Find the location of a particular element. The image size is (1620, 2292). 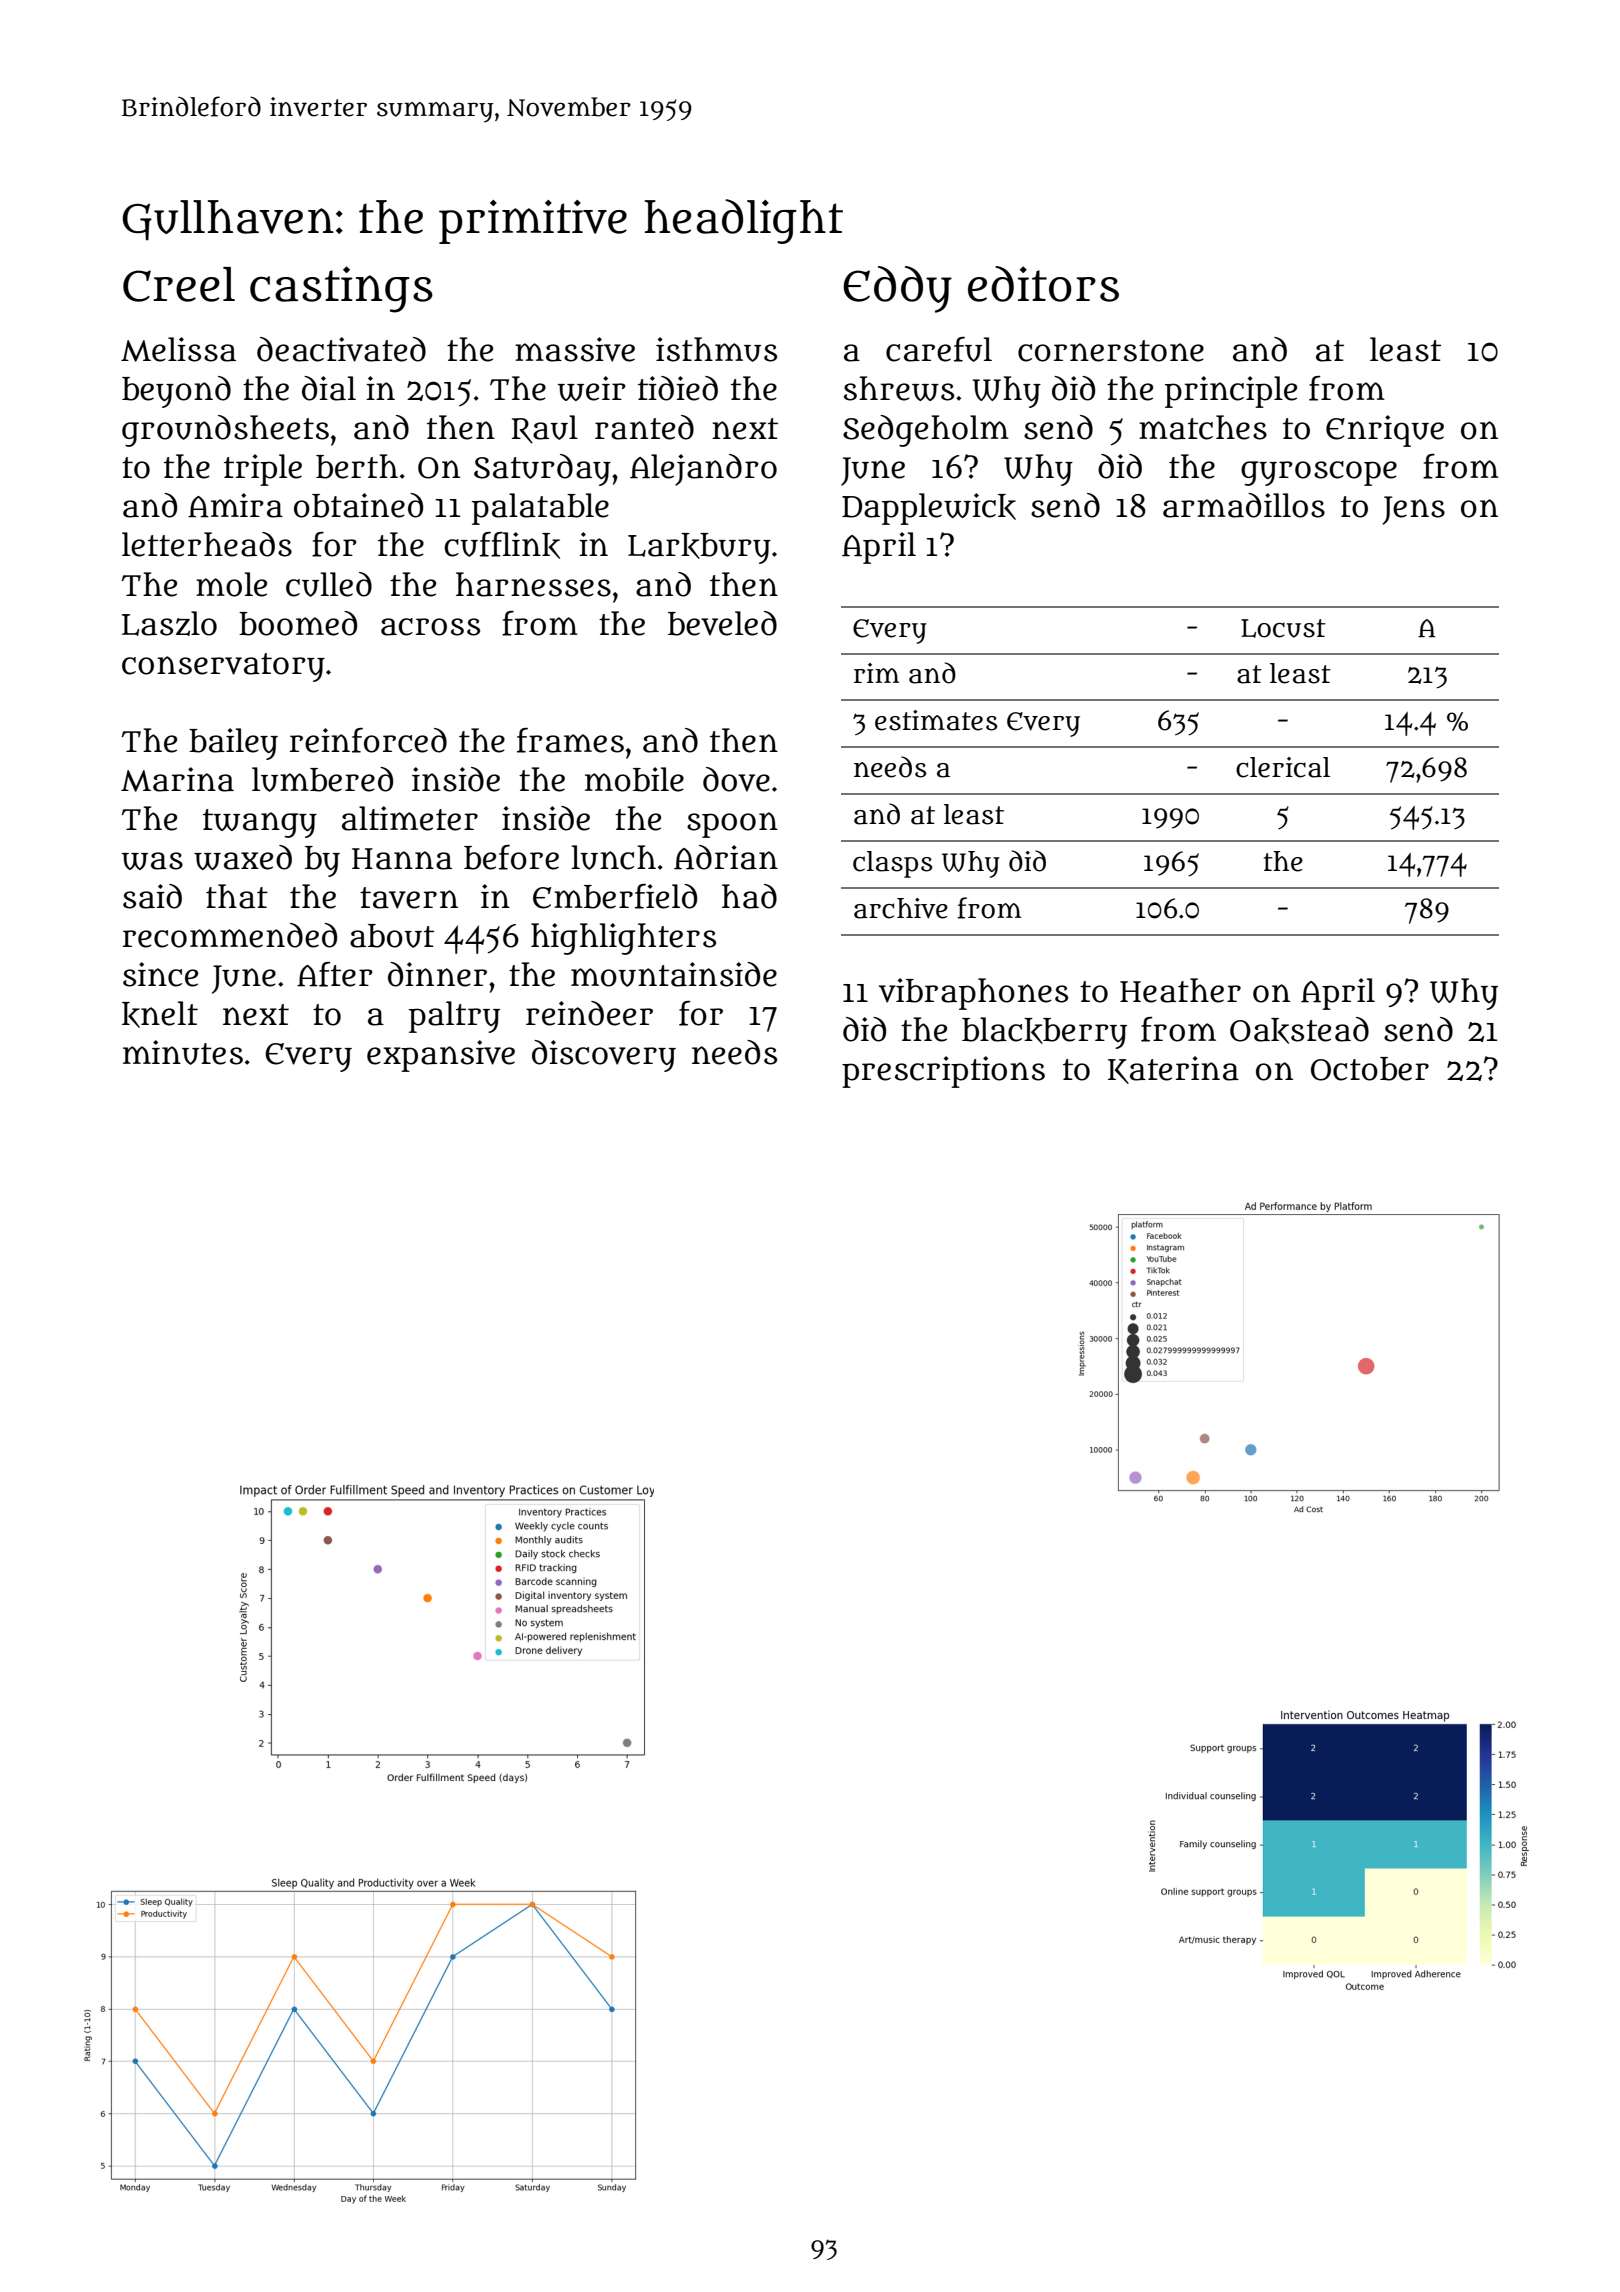

boomed is located at coordinates (298, 623).
